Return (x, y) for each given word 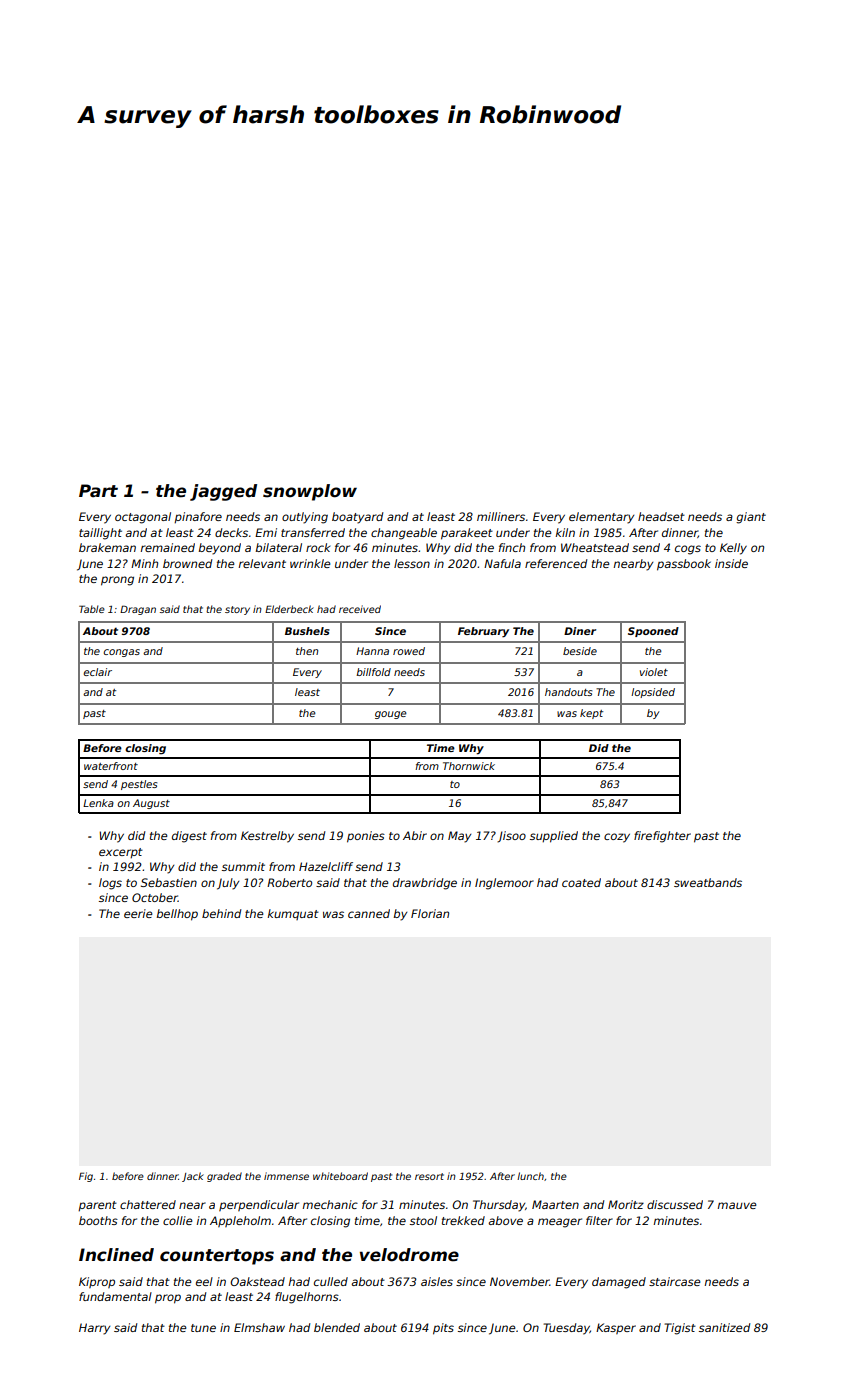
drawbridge (425, 884)
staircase (674, 1281)
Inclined (116, 1255)
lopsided (653, 693)
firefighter (662, 837)
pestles (139, 785)
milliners (501, 516)
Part (98, 490)
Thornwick (469, 766)
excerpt (121, 853)
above (505, 1220)
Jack (193, 1177)
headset (661, 516)
